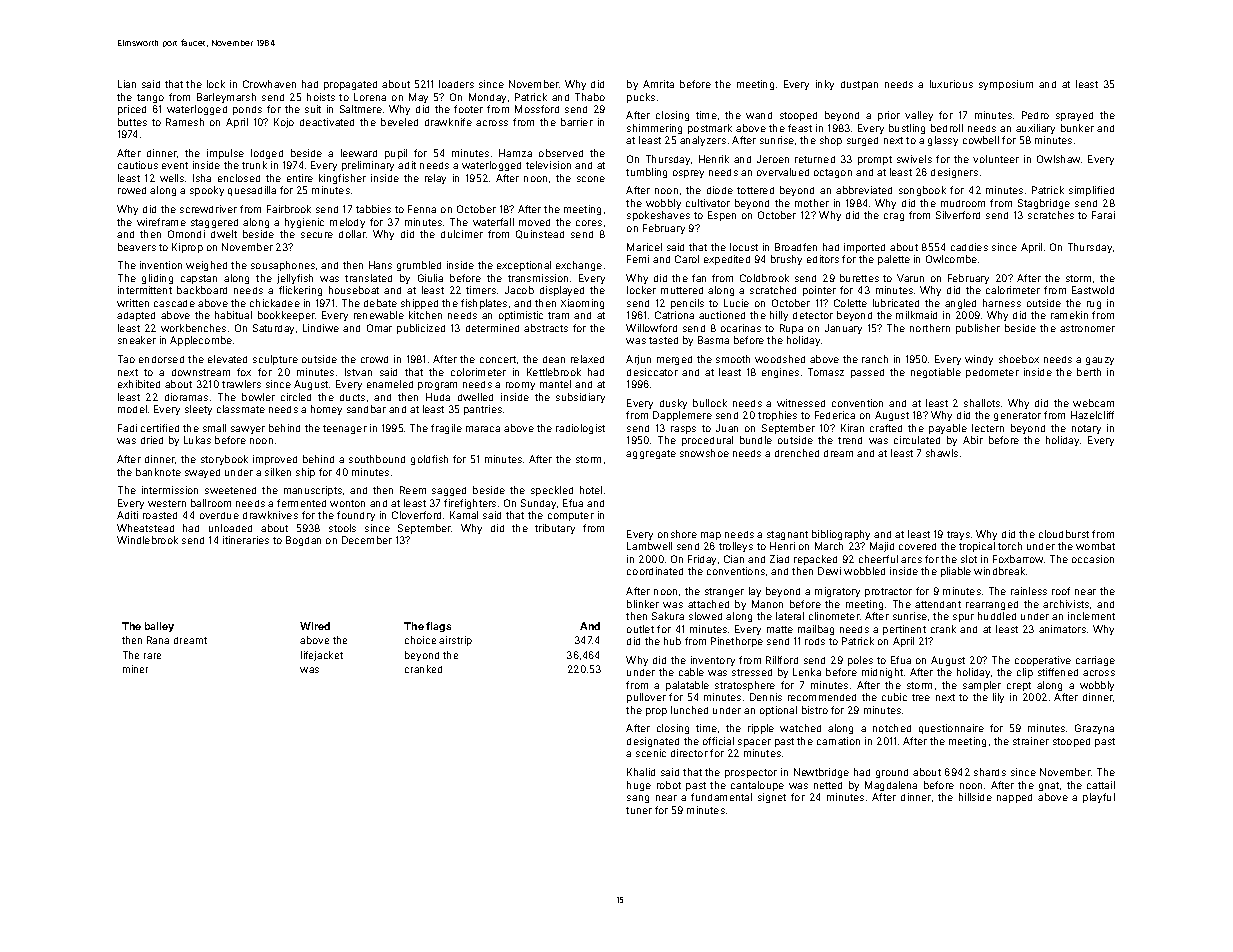 This screenshot has height=952, width=1233. Describe the element at coordinates (797, 453) in the screenshot. I see `drenched` at that location.
